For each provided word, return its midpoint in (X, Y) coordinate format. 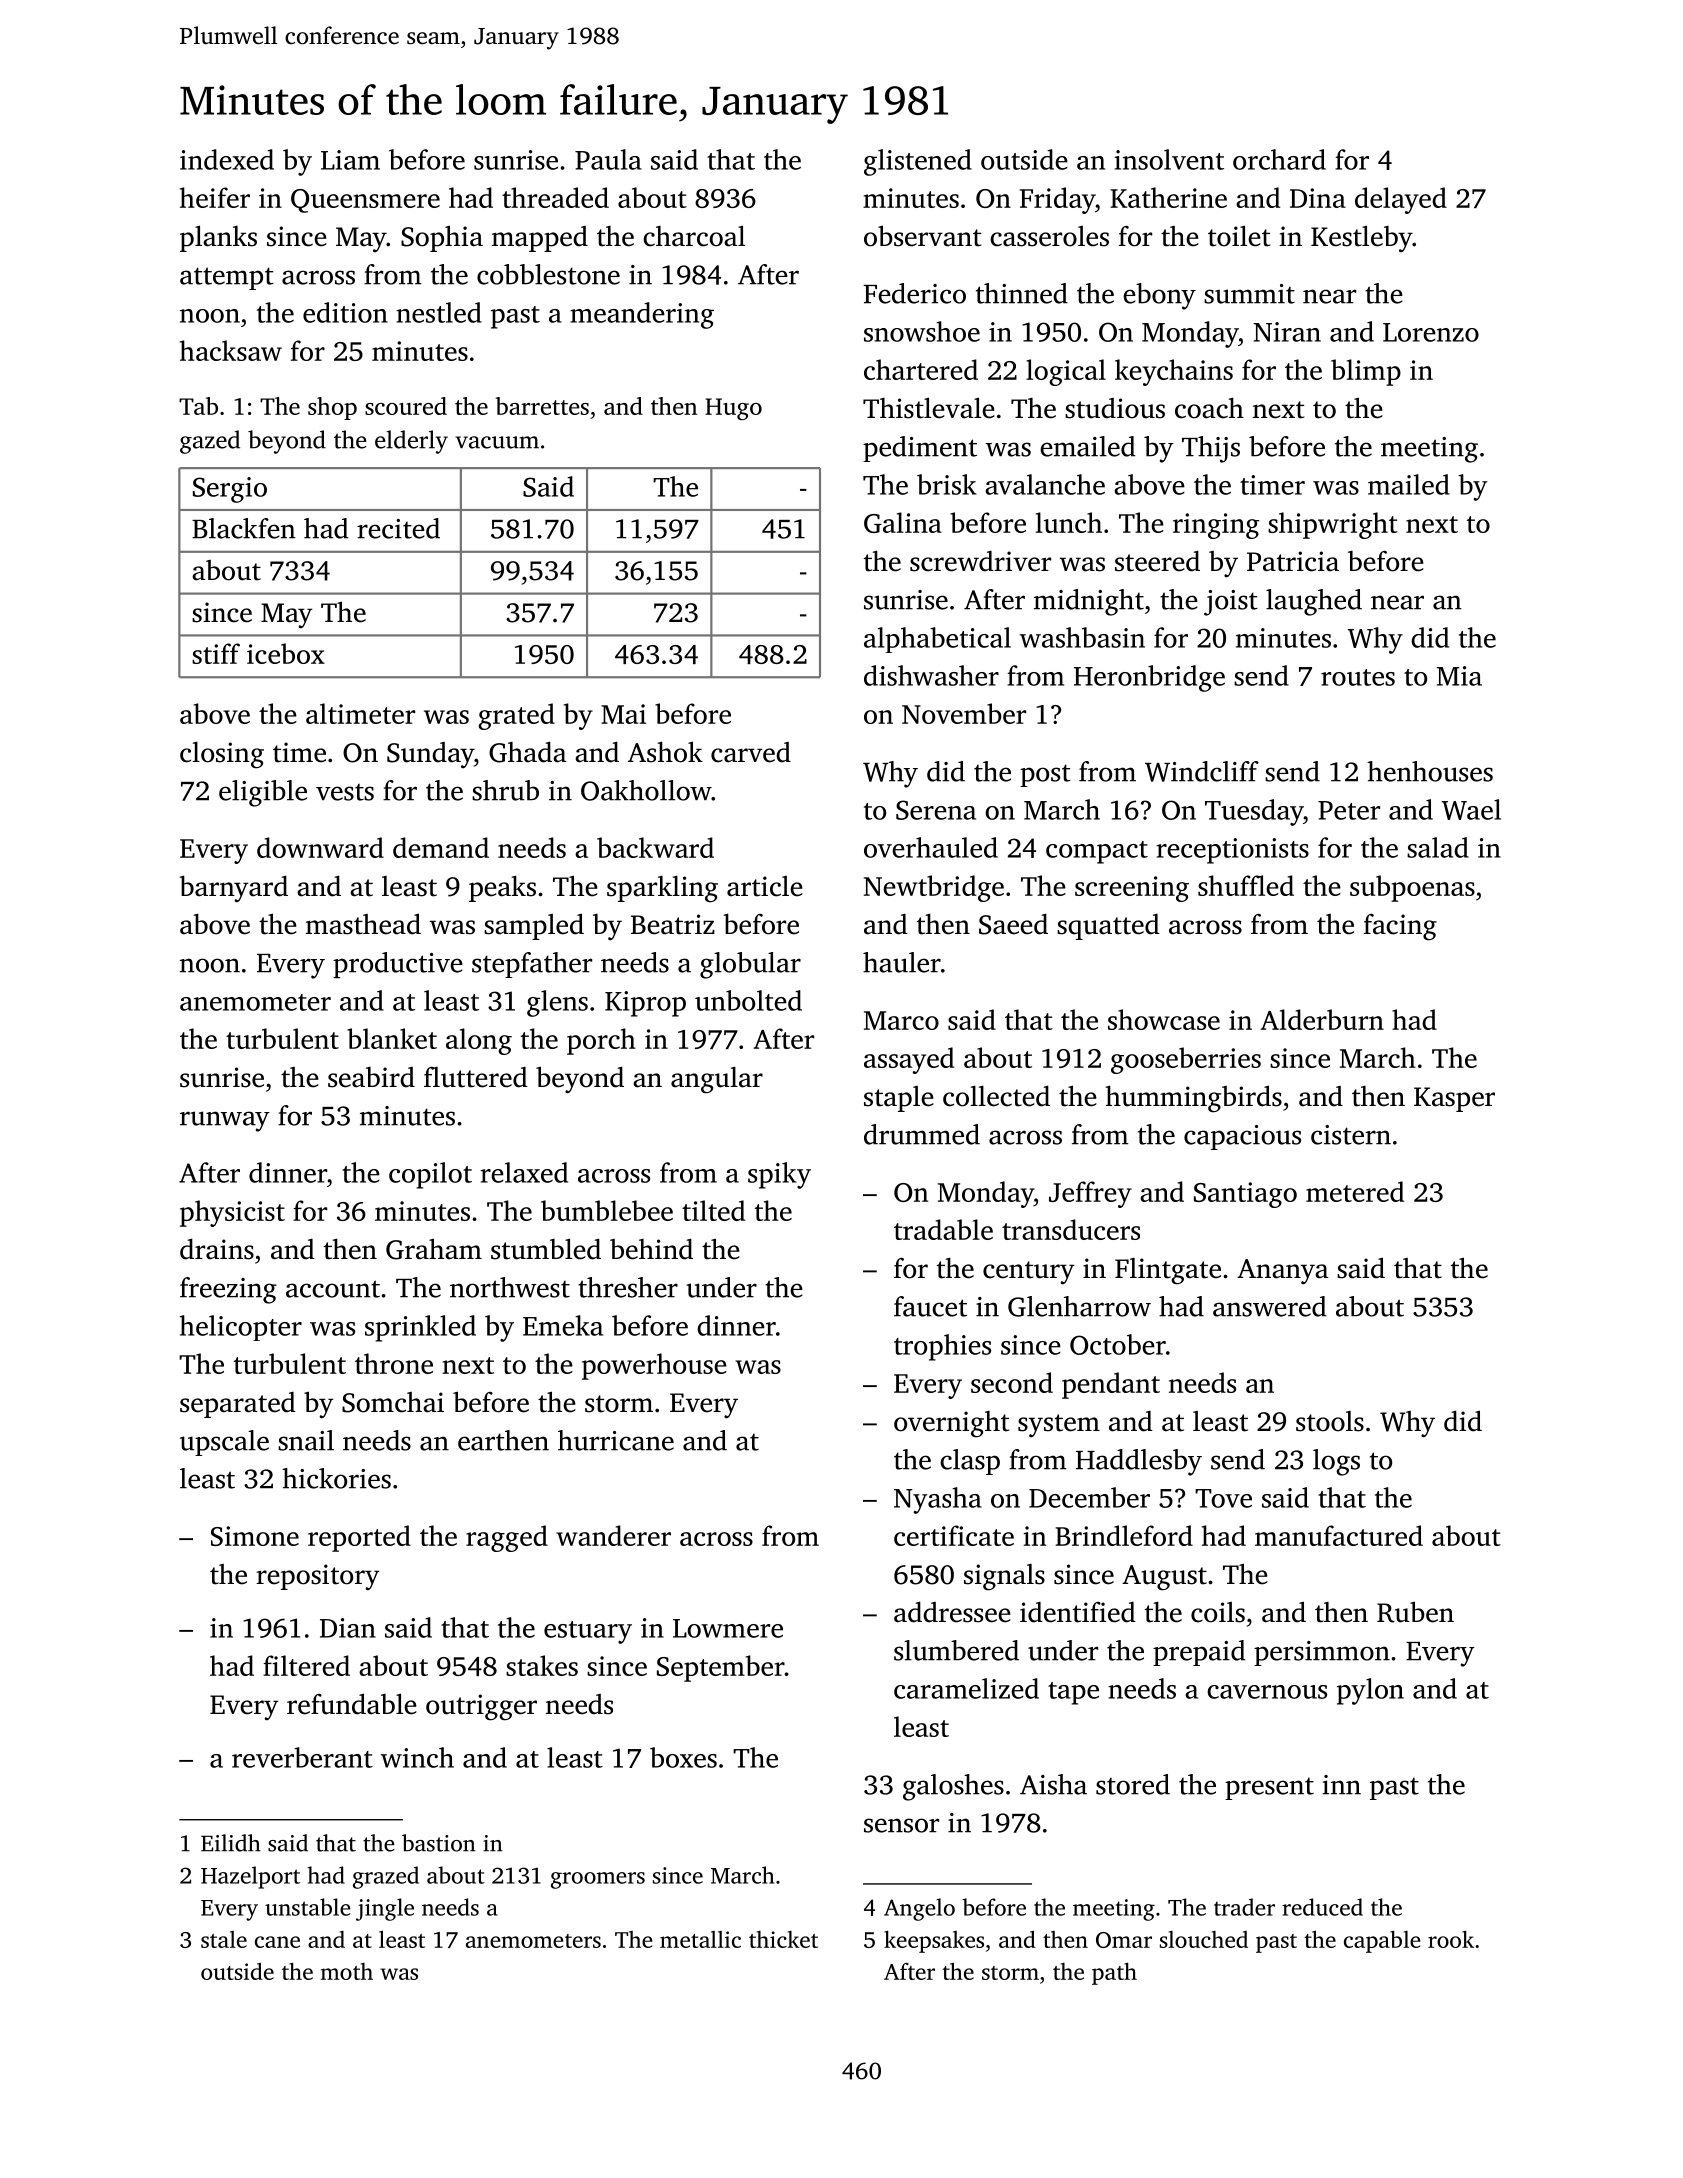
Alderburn (1322, 1019)
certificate (954, 1535)
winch (417, 1757)
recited (398, 528)
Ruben (1415, 1612)
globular (750, 965)
